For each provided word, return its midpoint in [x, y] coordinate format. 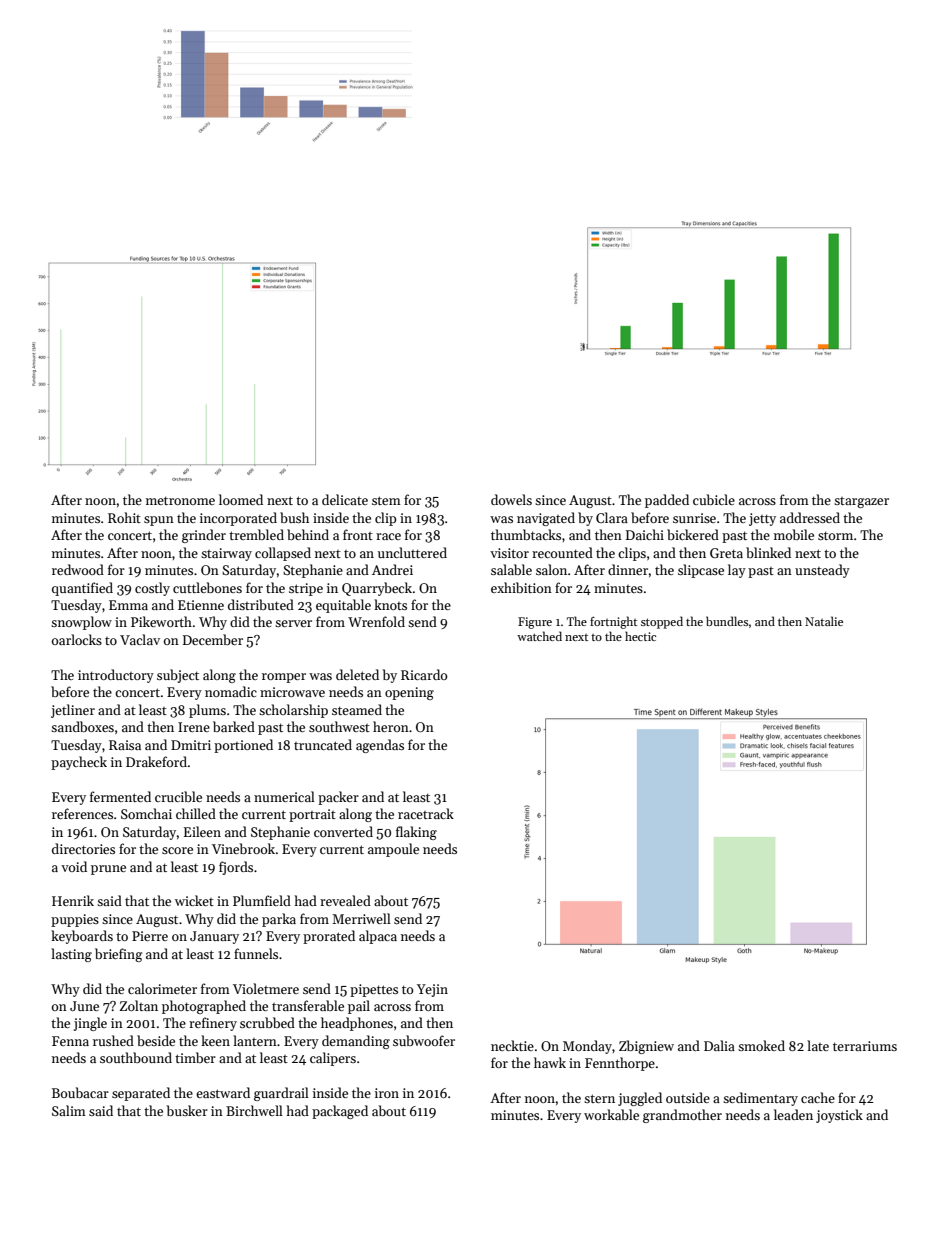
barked [234, 726]
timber [195, 1057]
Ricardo [424, 674]
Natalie [824, 621]
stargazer [861, 502]
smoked [761, 1045]
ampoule [393, 850]
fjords [236, 868]
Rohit [124, 517]
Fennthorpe [620, 1064]
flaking [416, 833]
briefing [119, 955]
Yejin [432, 990]
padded [667, 501]
